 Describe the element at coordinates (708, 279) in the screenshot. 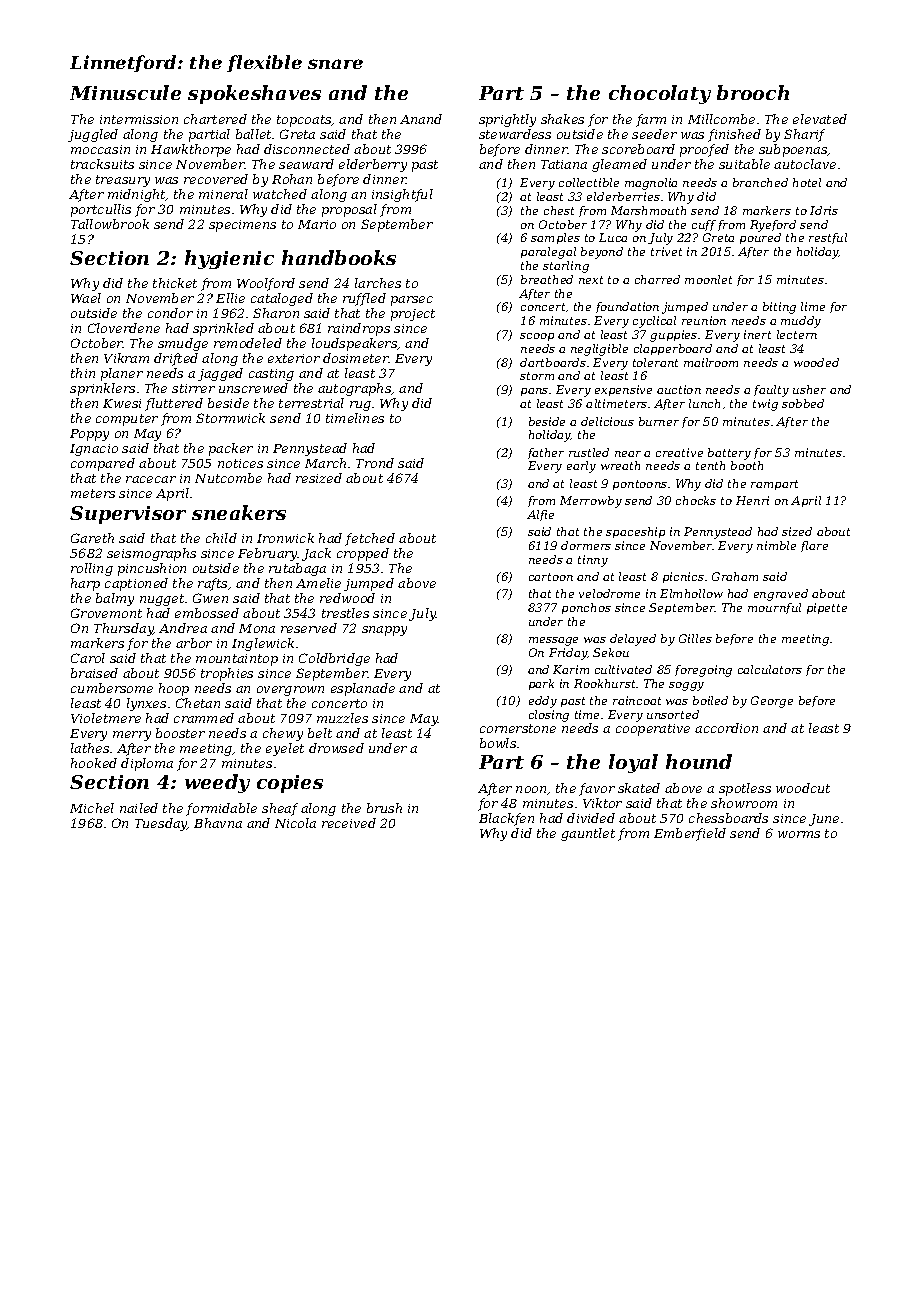

I see `moonlet` at that location.
